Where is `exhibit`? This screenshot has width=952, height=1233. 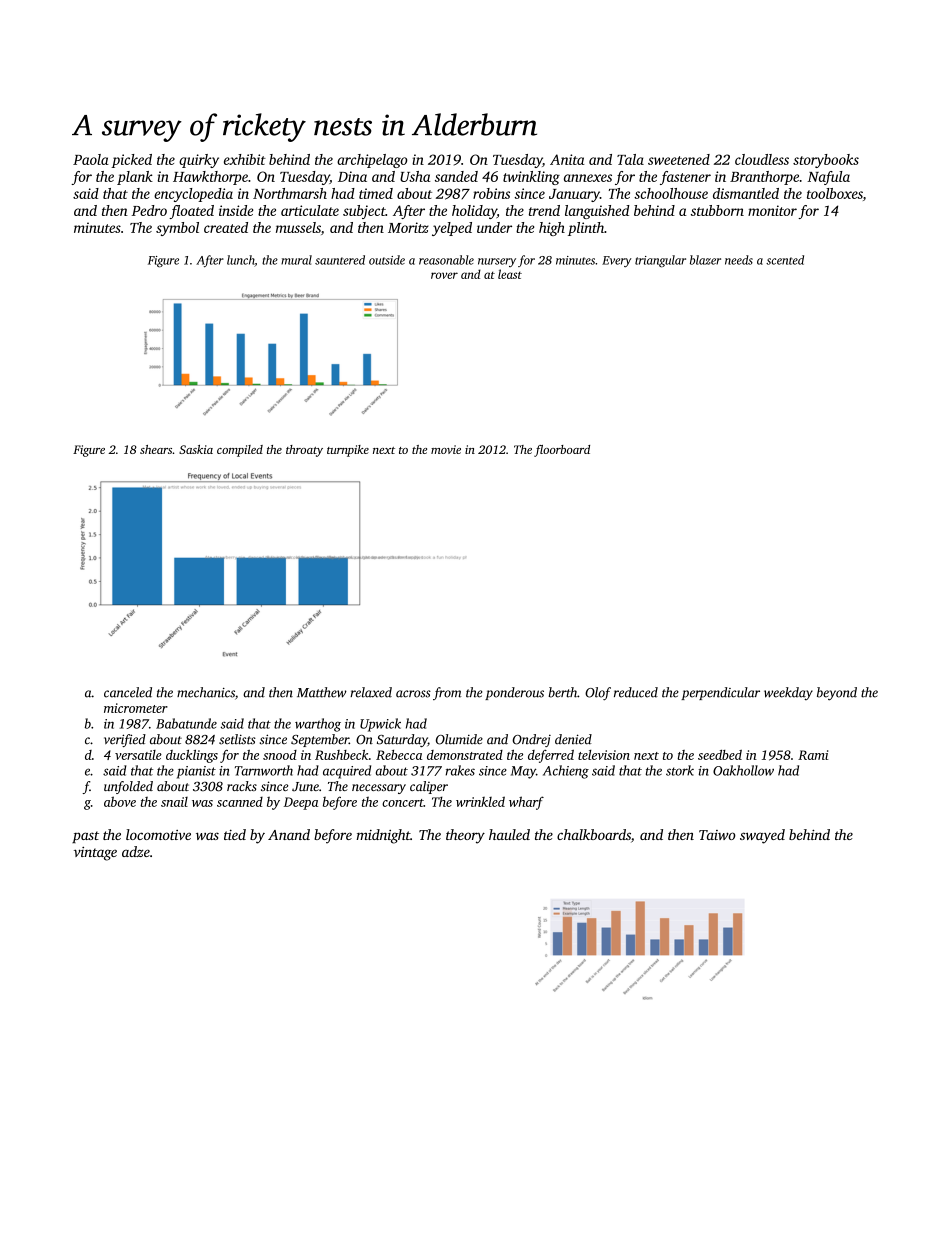
exhibit is located at coordinates (245, 159).
